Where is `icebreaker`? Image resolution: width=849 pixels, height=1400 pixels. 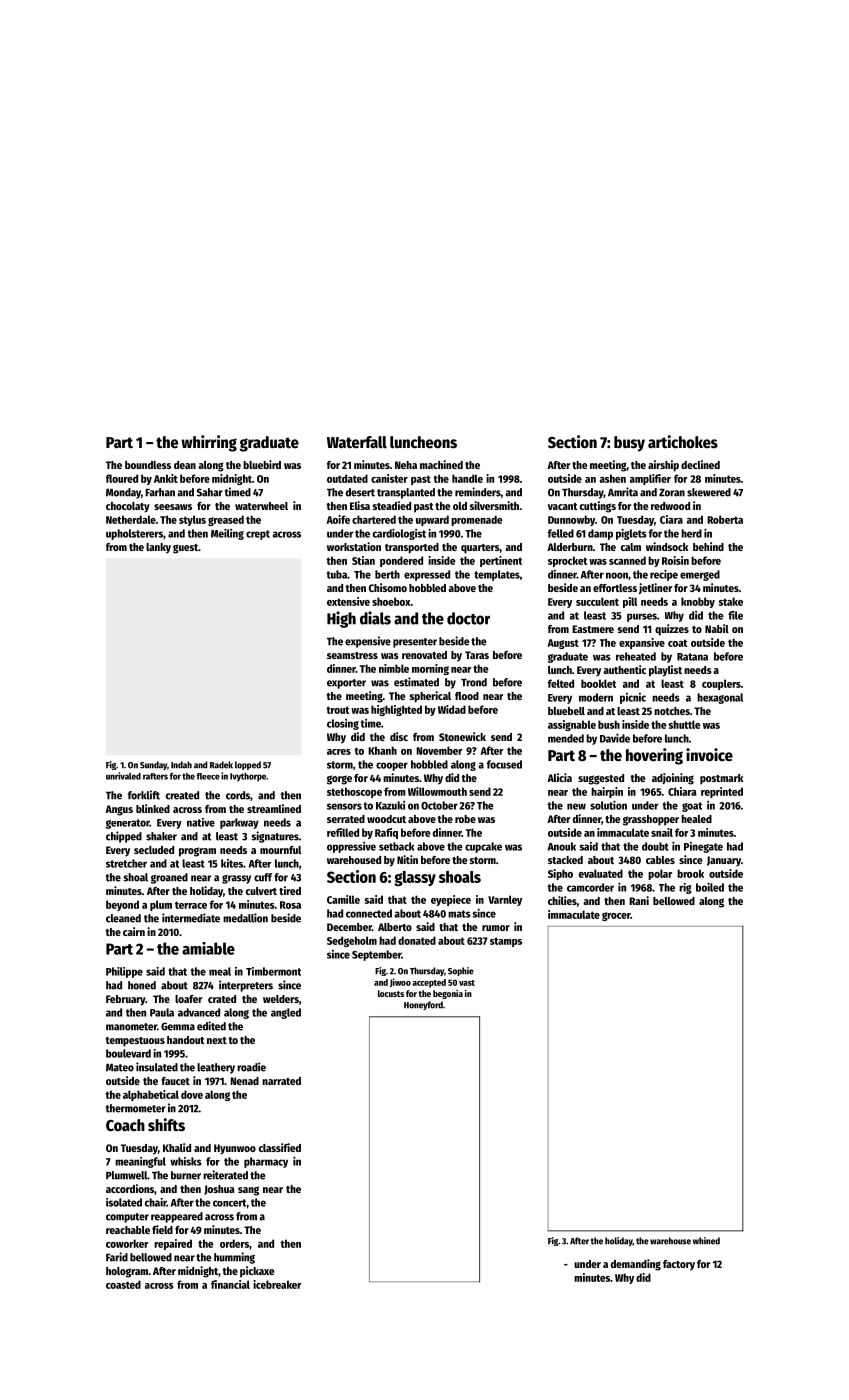
icebreaker is located at coordinates (277, 1284).
